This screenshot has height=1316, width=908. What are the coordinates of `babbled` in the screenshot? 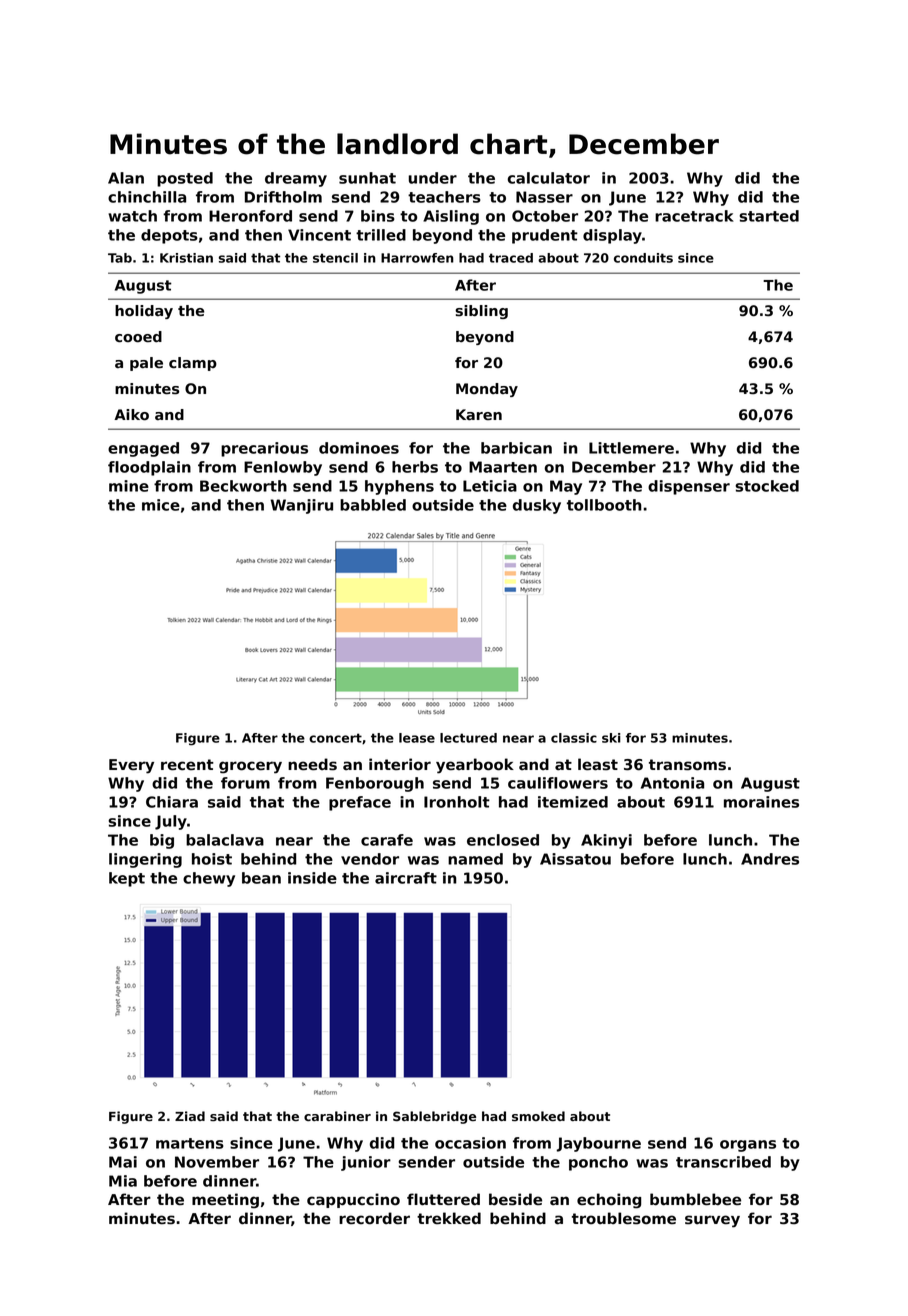 It's located at (373, 505).
